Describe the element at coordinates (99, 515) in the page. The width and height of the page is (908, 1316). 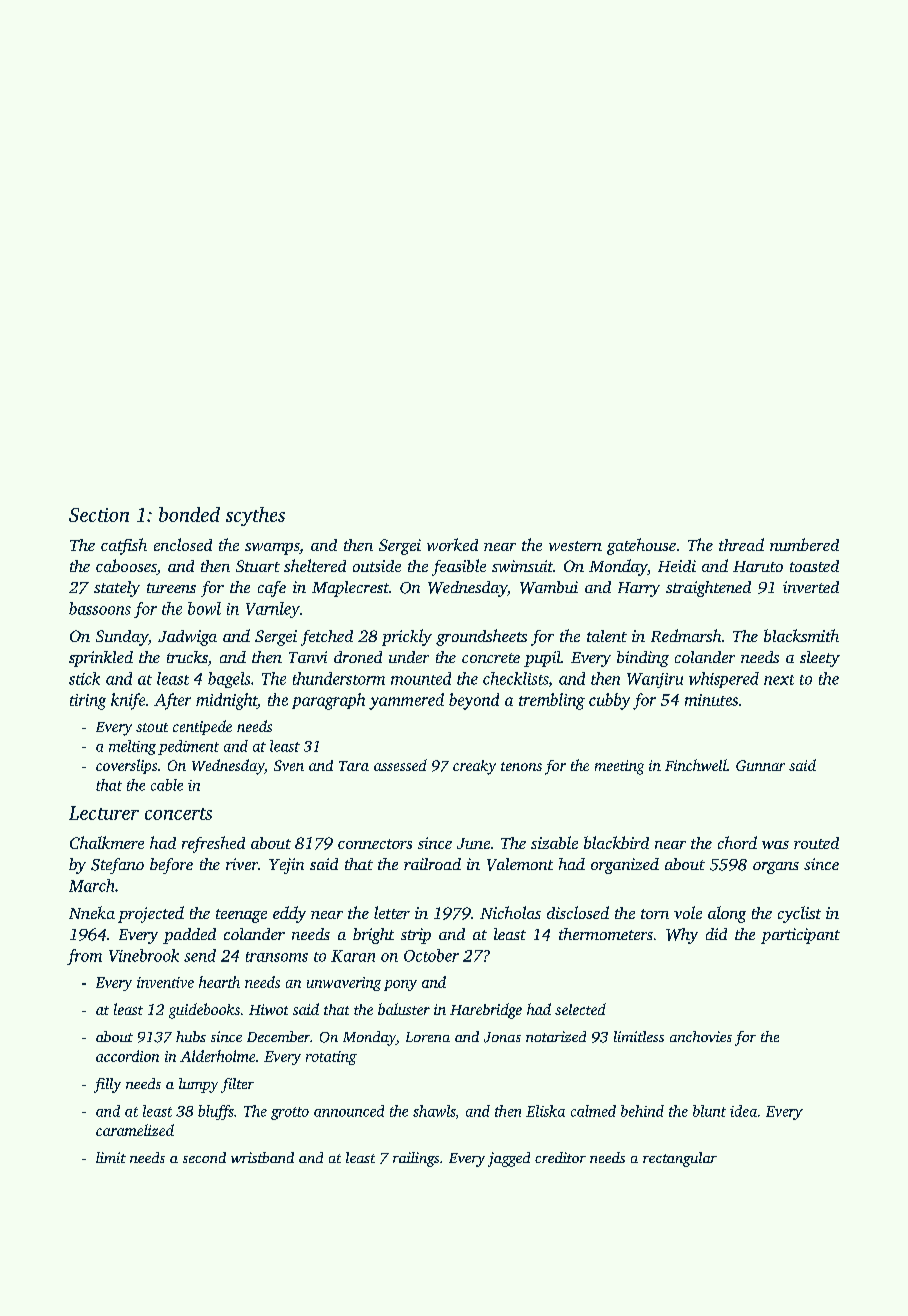
I see `Section` at that location.
